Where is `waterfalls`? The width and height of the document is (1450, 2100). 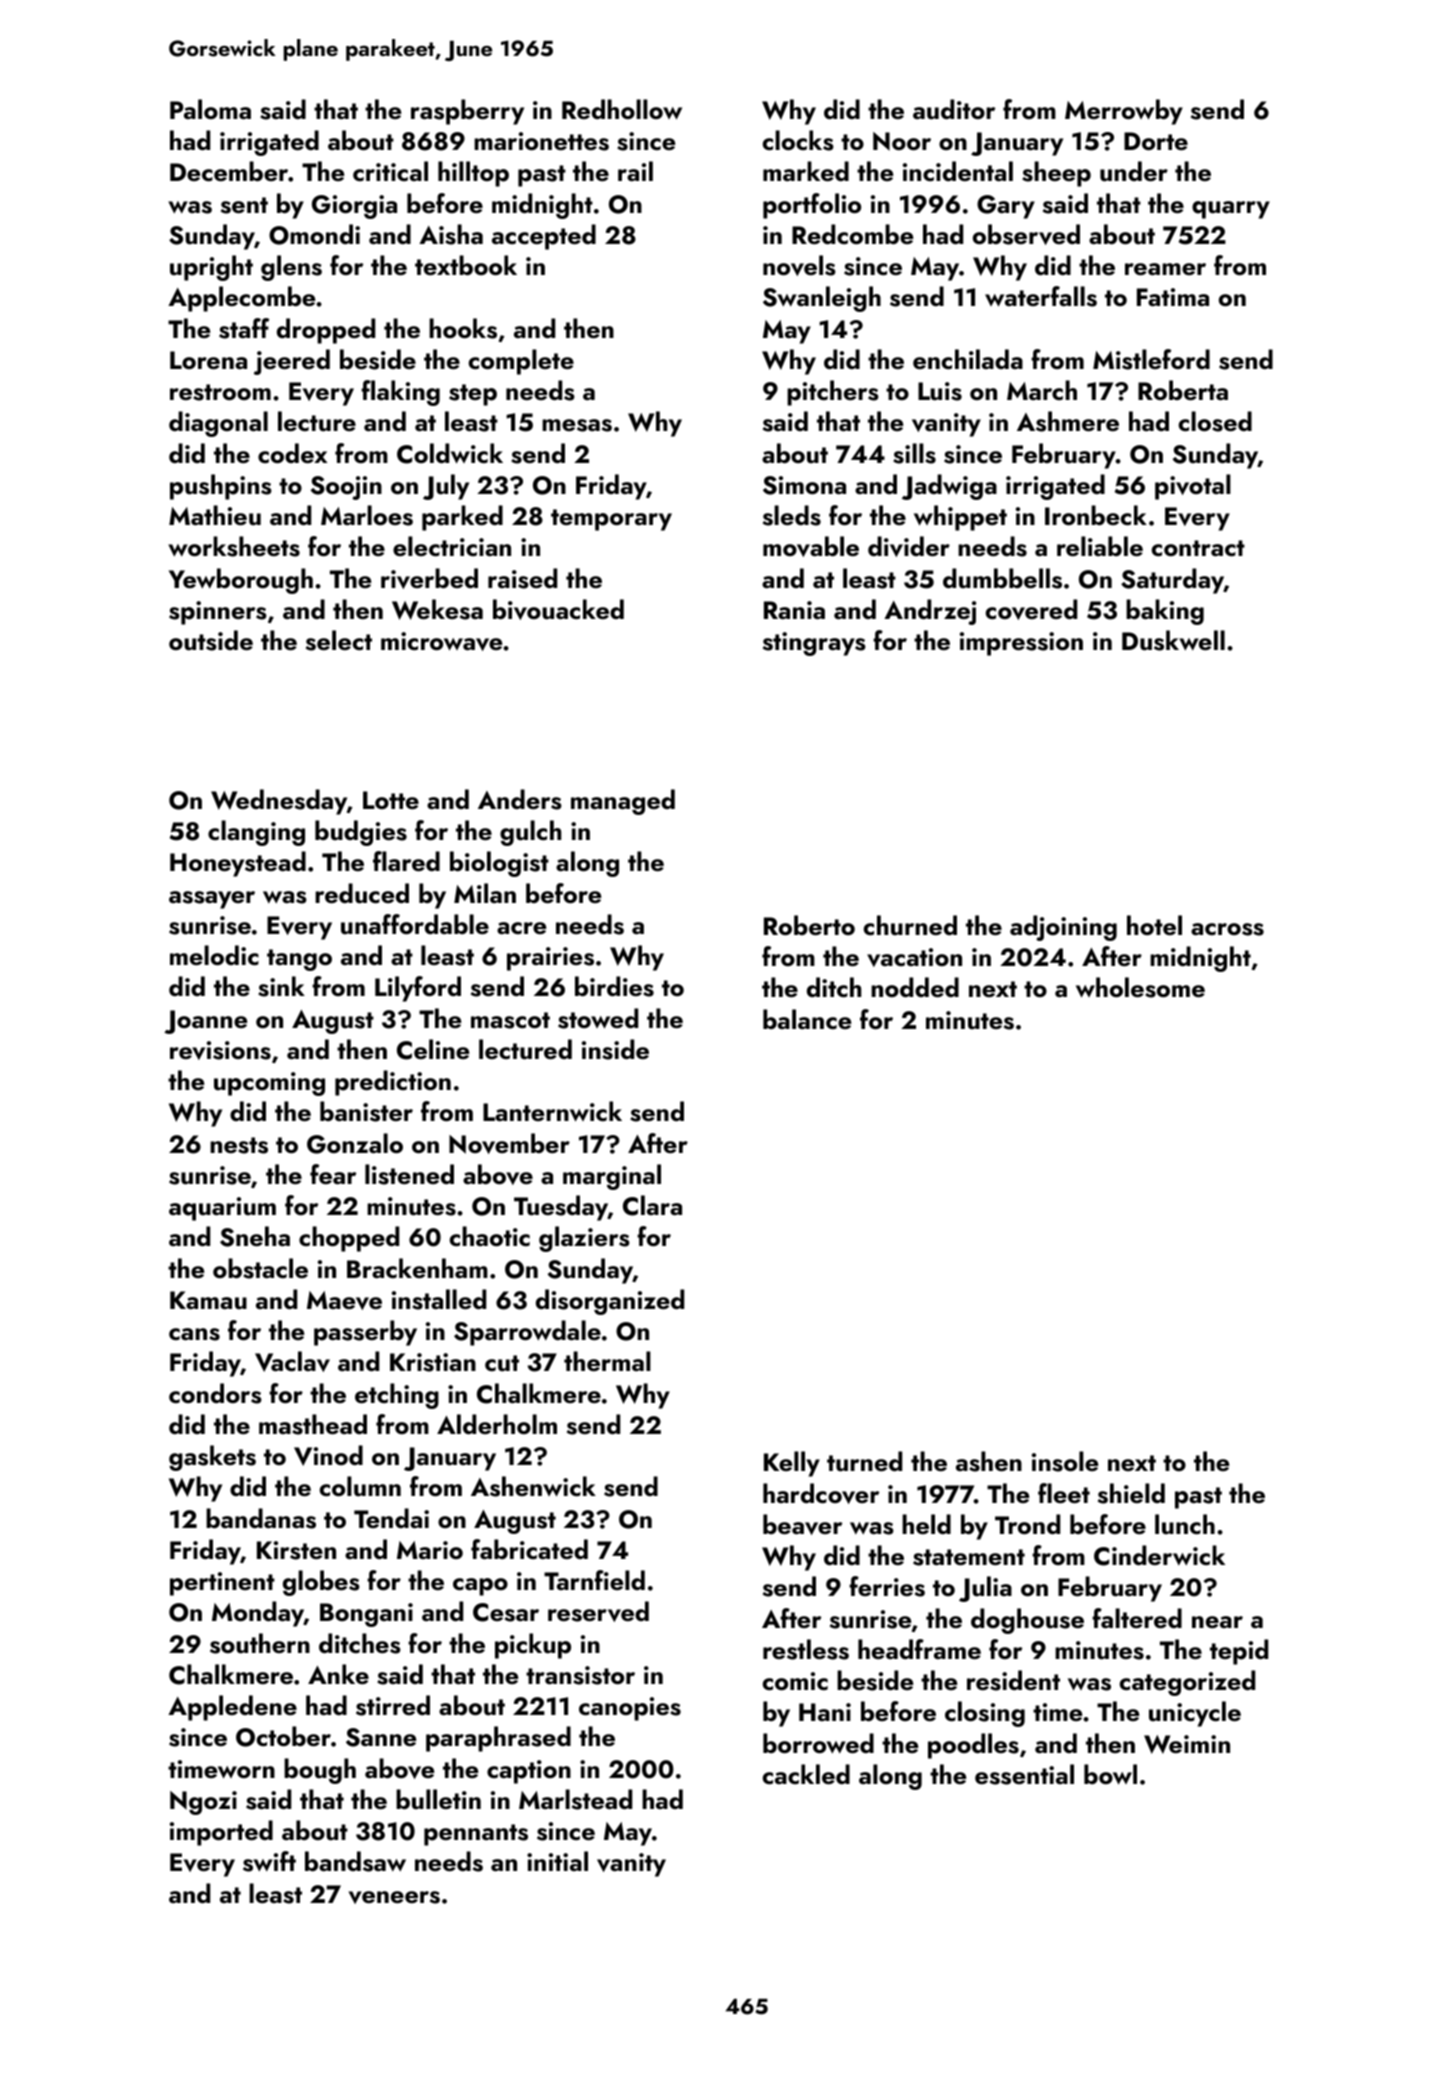
waterfalls is located at coordinates (1041, 296).
